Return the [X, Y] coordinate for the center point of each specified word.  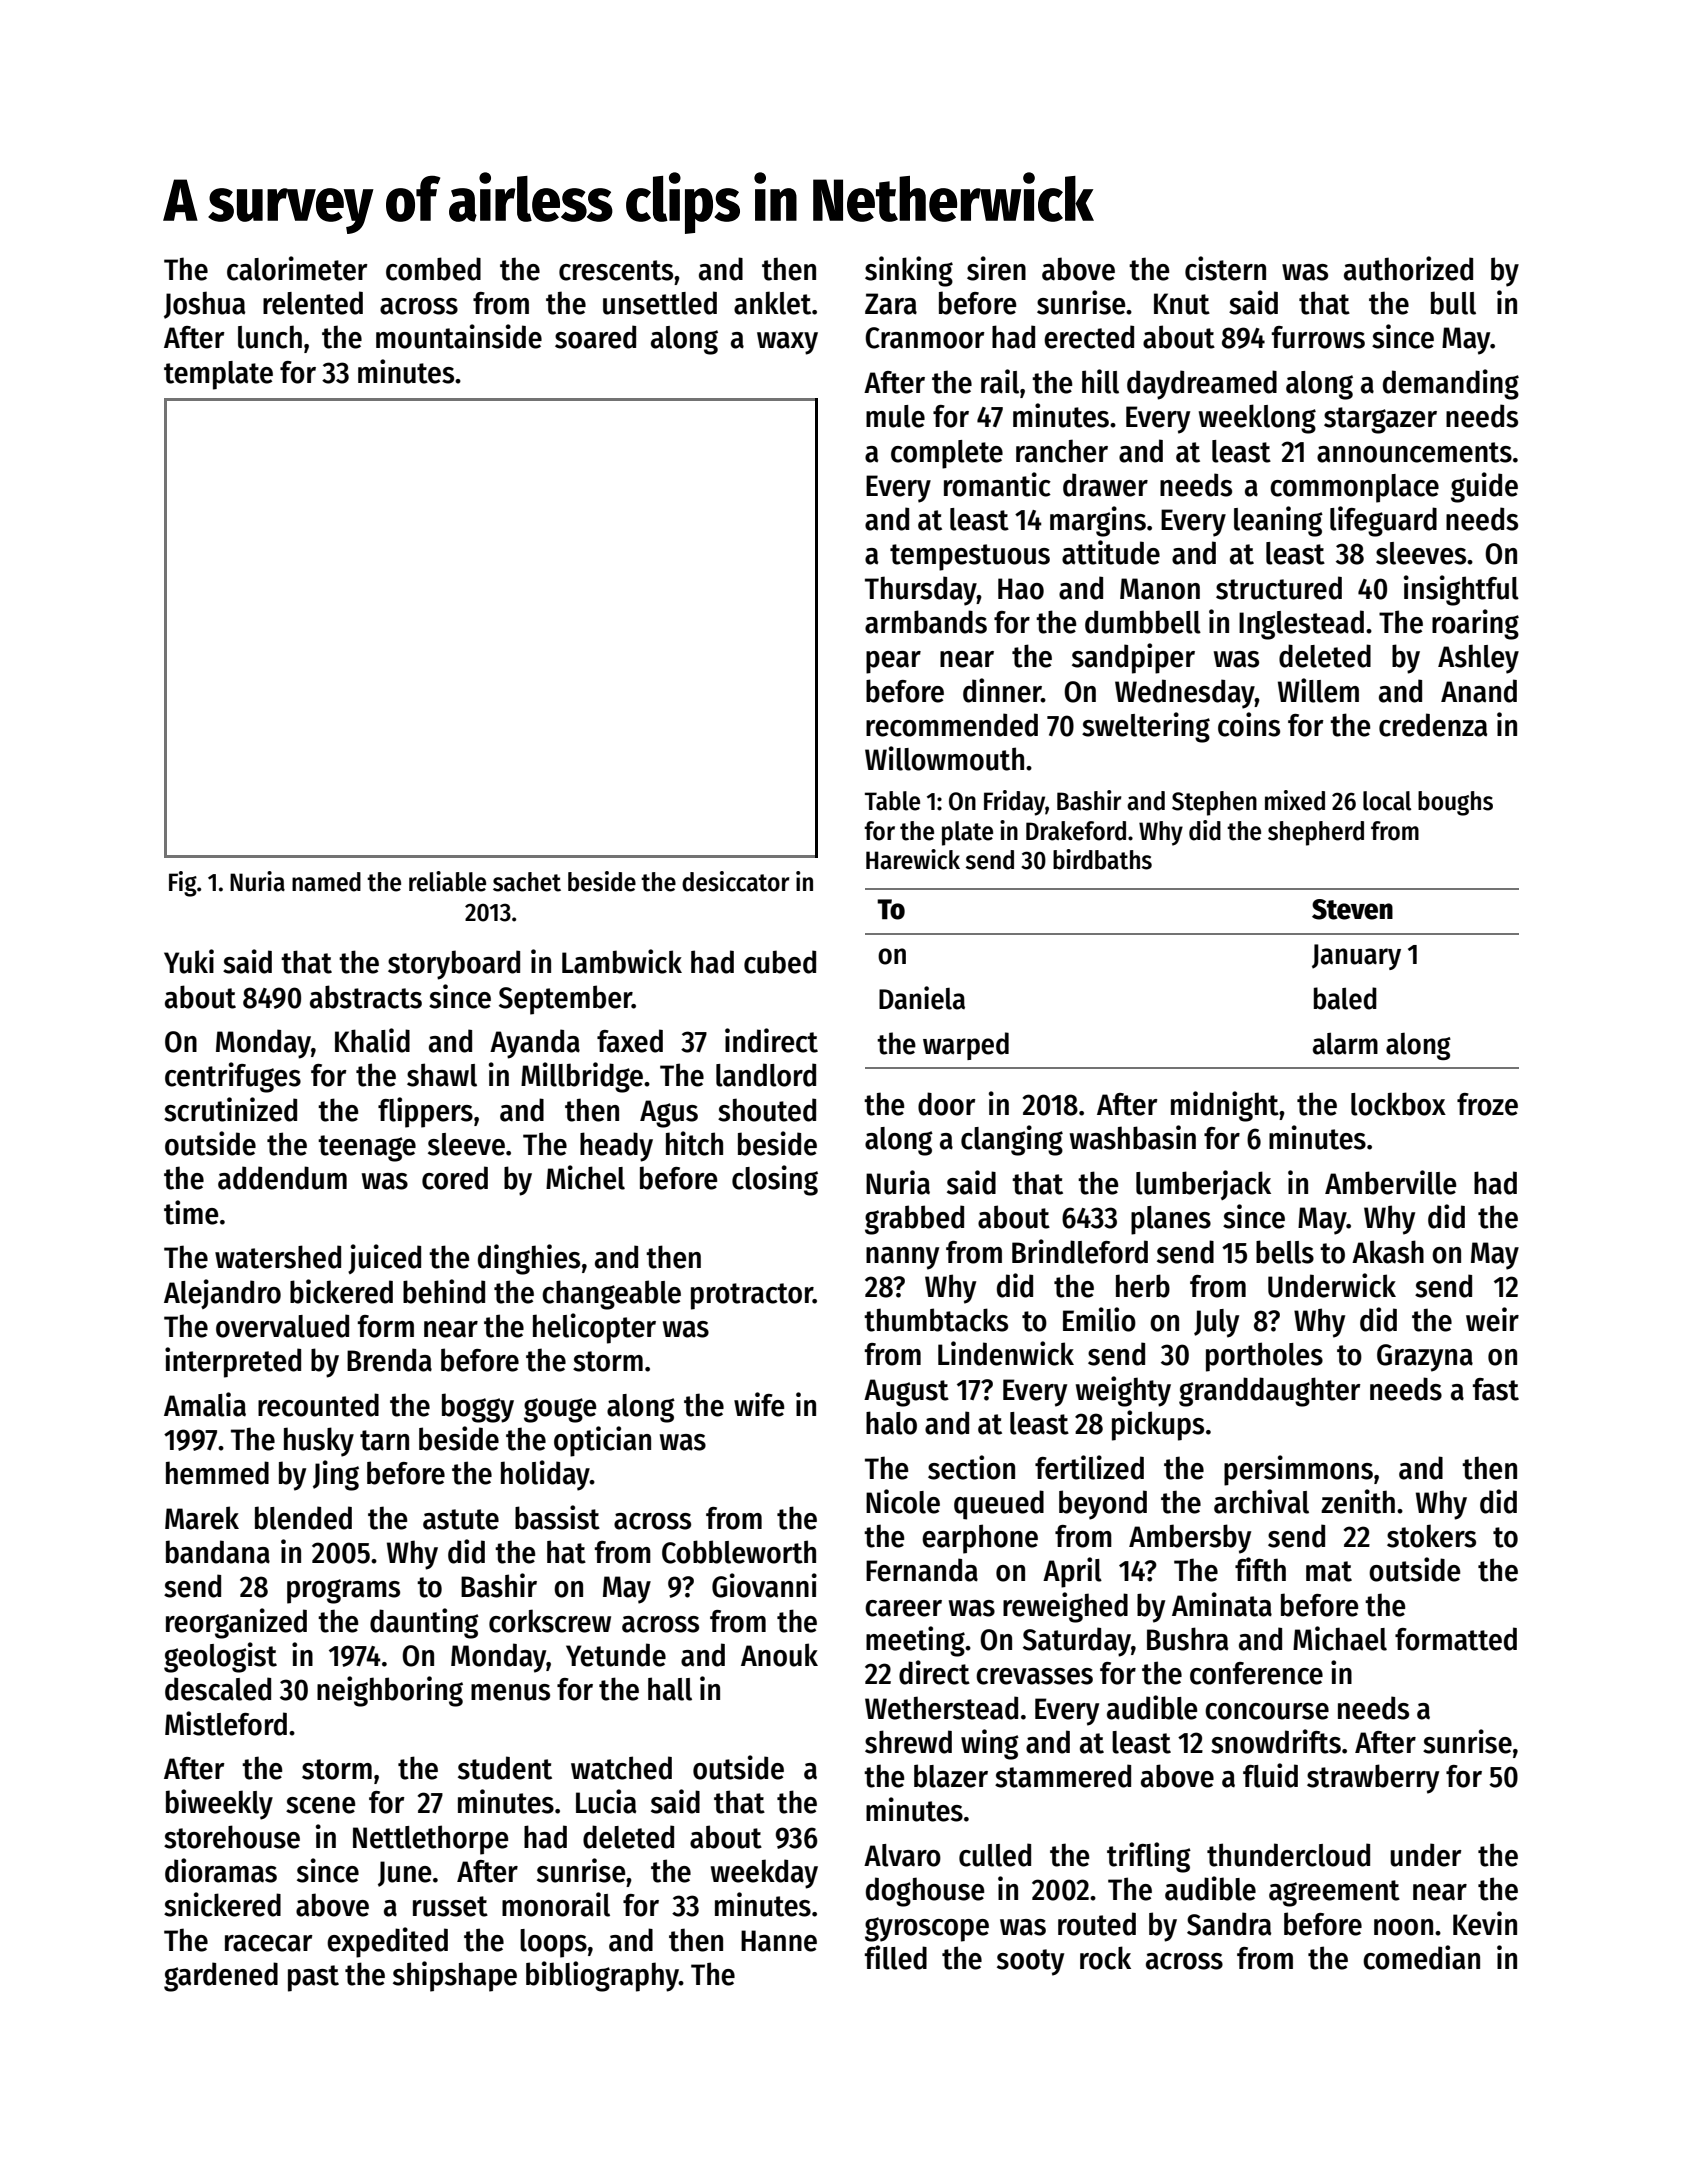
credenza [1433, 725]
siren [996, 268]
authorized [1408, 268]
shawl [442, 1075]
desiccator [736, 881]
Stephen [1214, 803]
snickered [222, 1904]
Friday [1014, 803]
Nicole [903, 1501]
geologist [220, 1657]
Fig [183, 884]
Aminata [1222, 1604]
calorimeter [297, 268]
